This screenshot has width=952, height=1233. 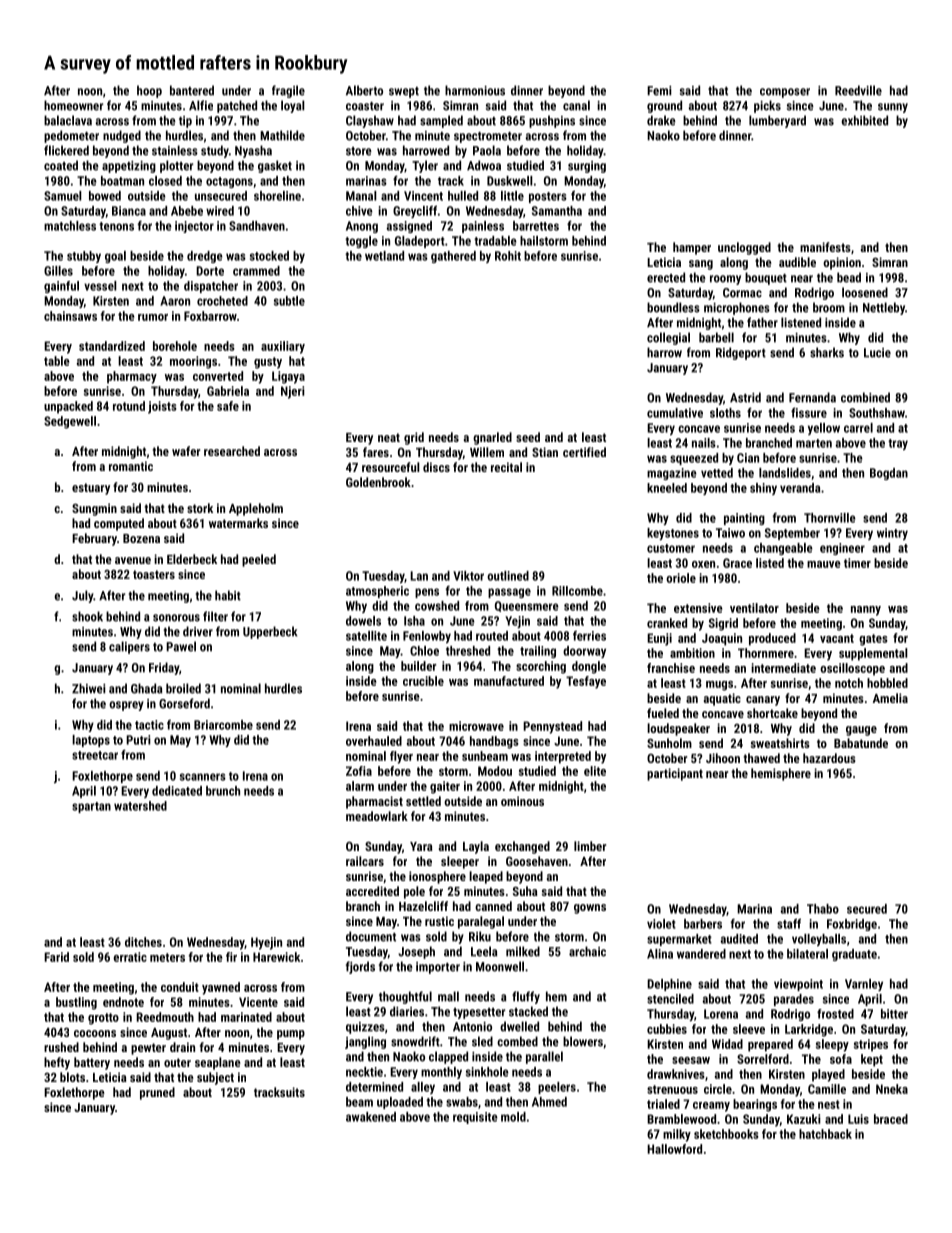 I want to click on gasket, so click(x=275, y=166).
